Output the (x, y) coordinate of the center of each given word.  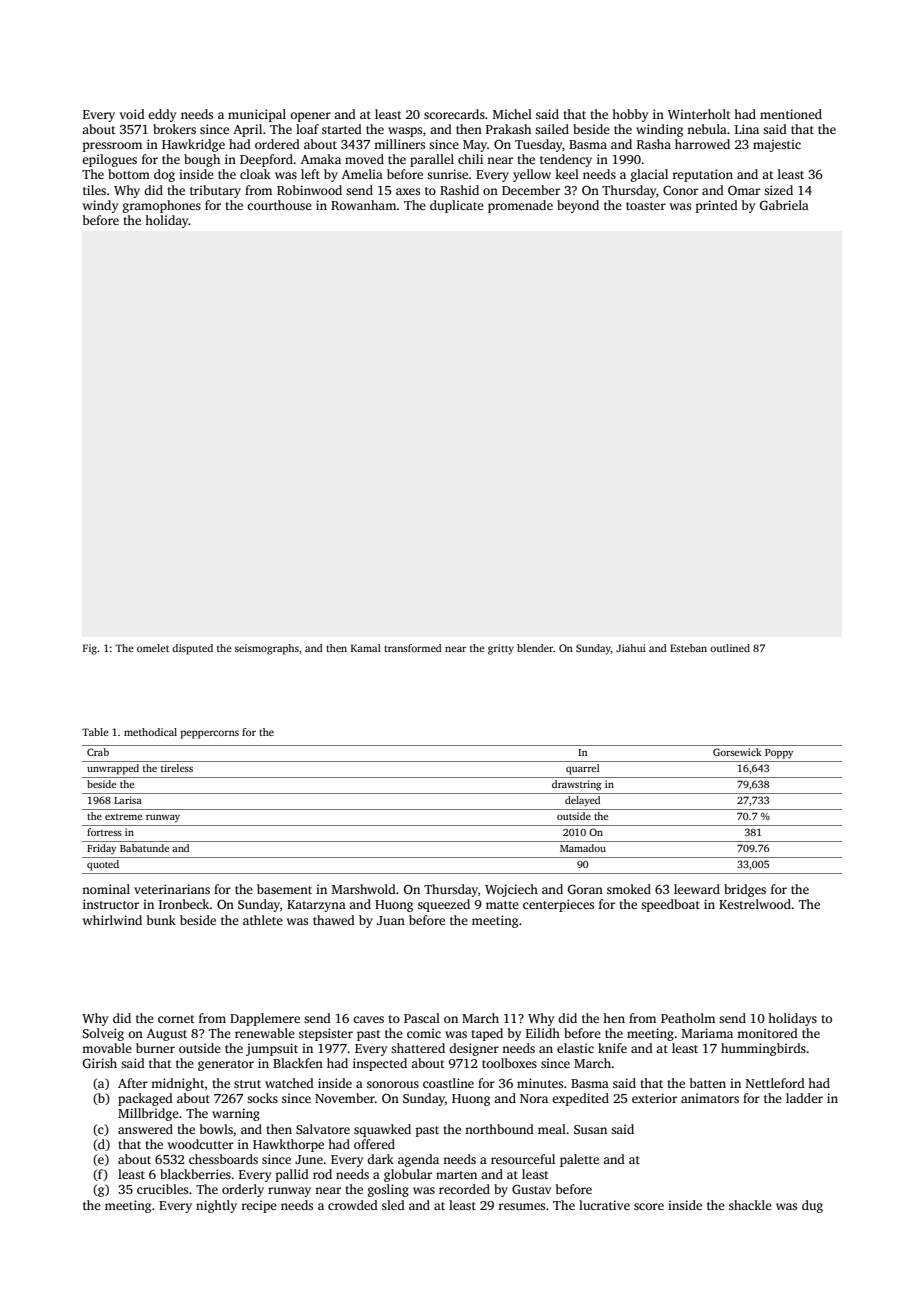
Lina (747, 129)
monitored (767, 1033)
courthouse (279, 205)
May (475, 146)
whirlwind (112, 920)
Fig (90, 649)
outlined (730, 648)
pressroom (112, 147)
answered (145, 1129)
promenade (520, 206)
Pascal (422, 1018)
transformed (413, 648)
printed (717, 206)
